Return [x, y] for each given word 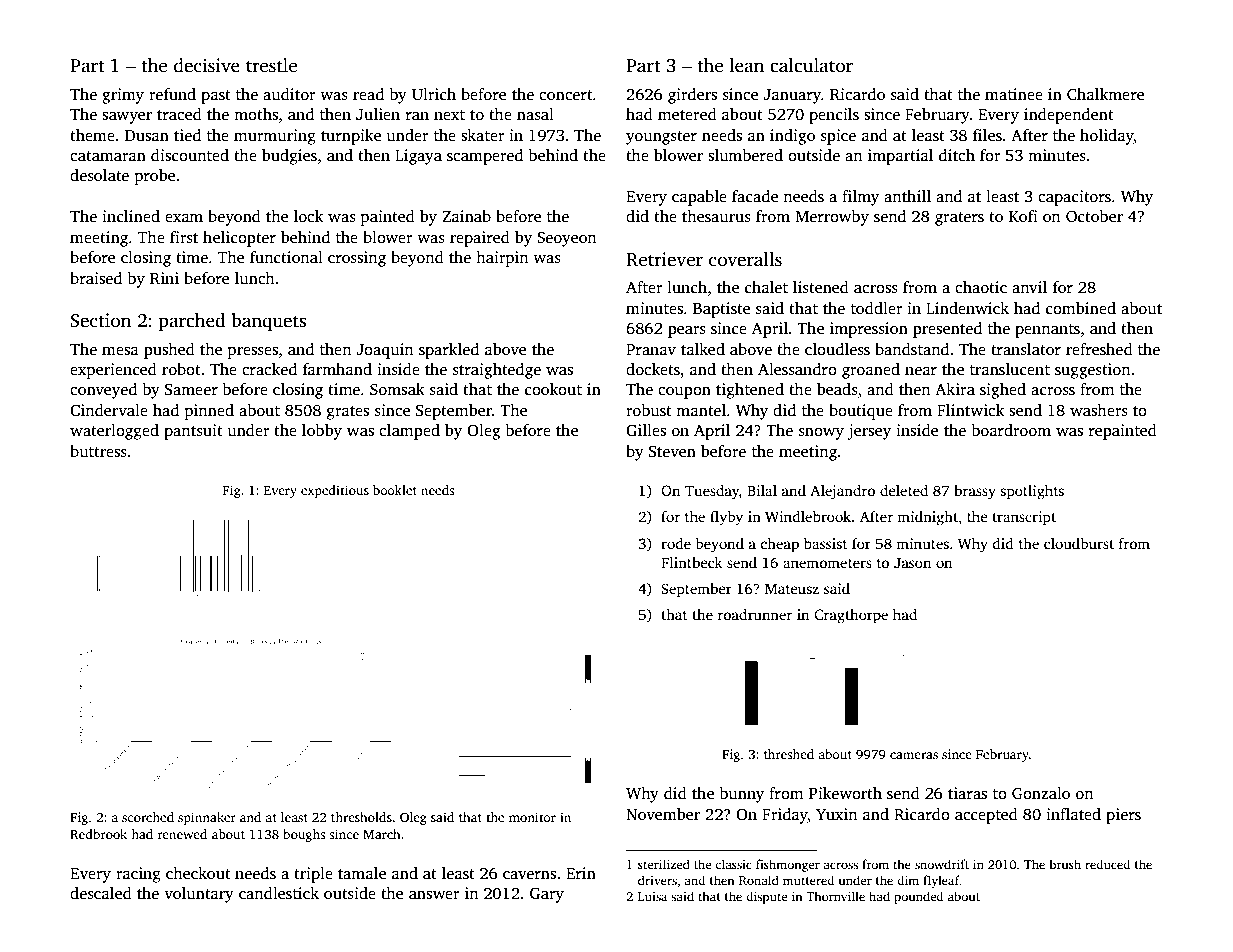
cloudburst [1079, 543]
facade [755, 196]
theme [92, 135]
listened [821, 287]
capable [699, 198]
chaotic [981, 287]
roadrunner [754, 614]
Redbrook [98, 834]
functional [286, 257]
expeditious [335, 491]
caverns [529, 875]
